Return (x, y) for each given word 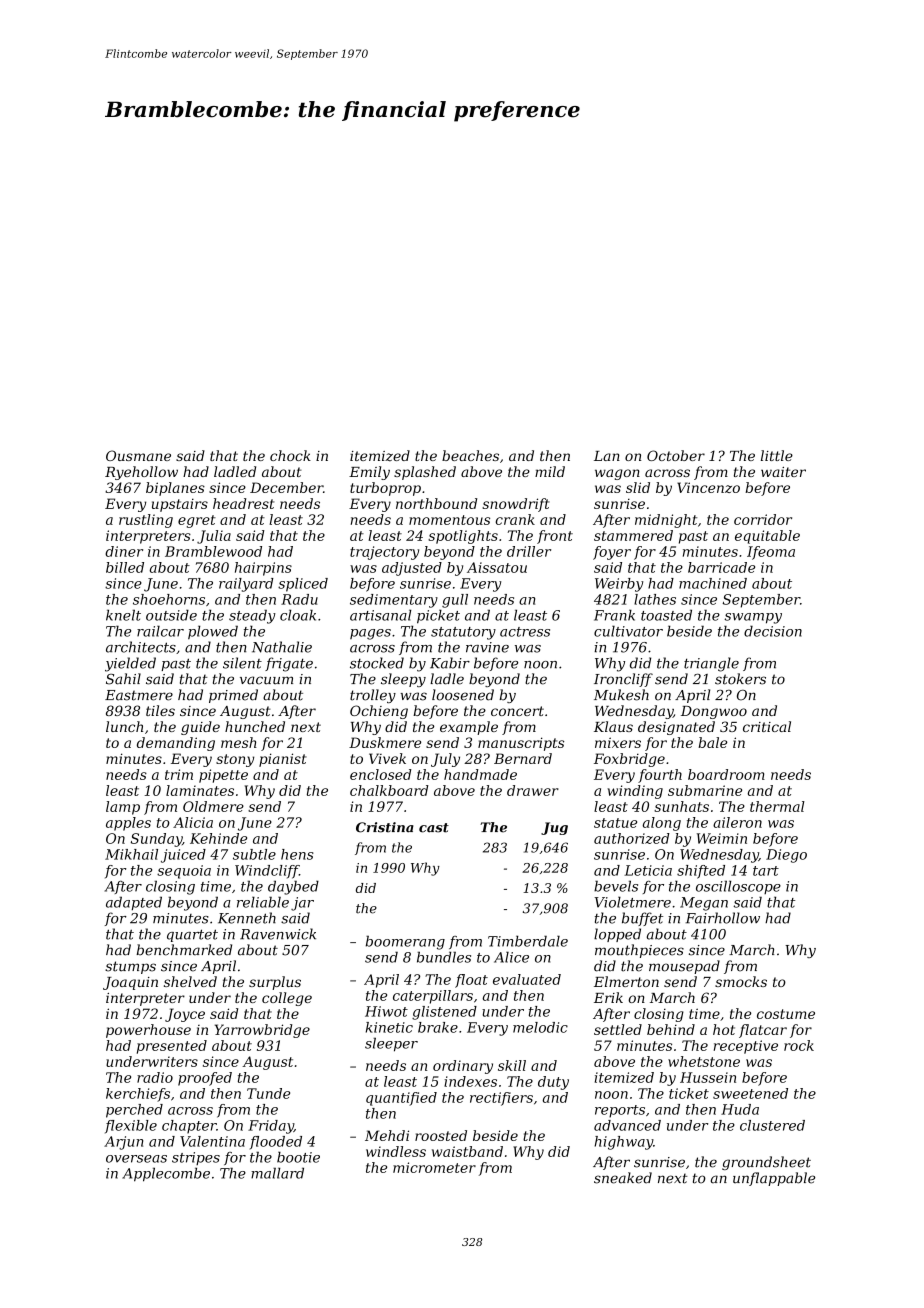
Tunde (268, 1093)
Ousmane (138, 455)
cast (434, 828)
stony (235, 760)
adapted (134, 903)
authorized (632, 838)
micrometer (434, 1167)
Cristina (385, 827)
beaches (470, 455)
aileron (737, 822)
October (676, 455)
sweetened (750, 1093)
